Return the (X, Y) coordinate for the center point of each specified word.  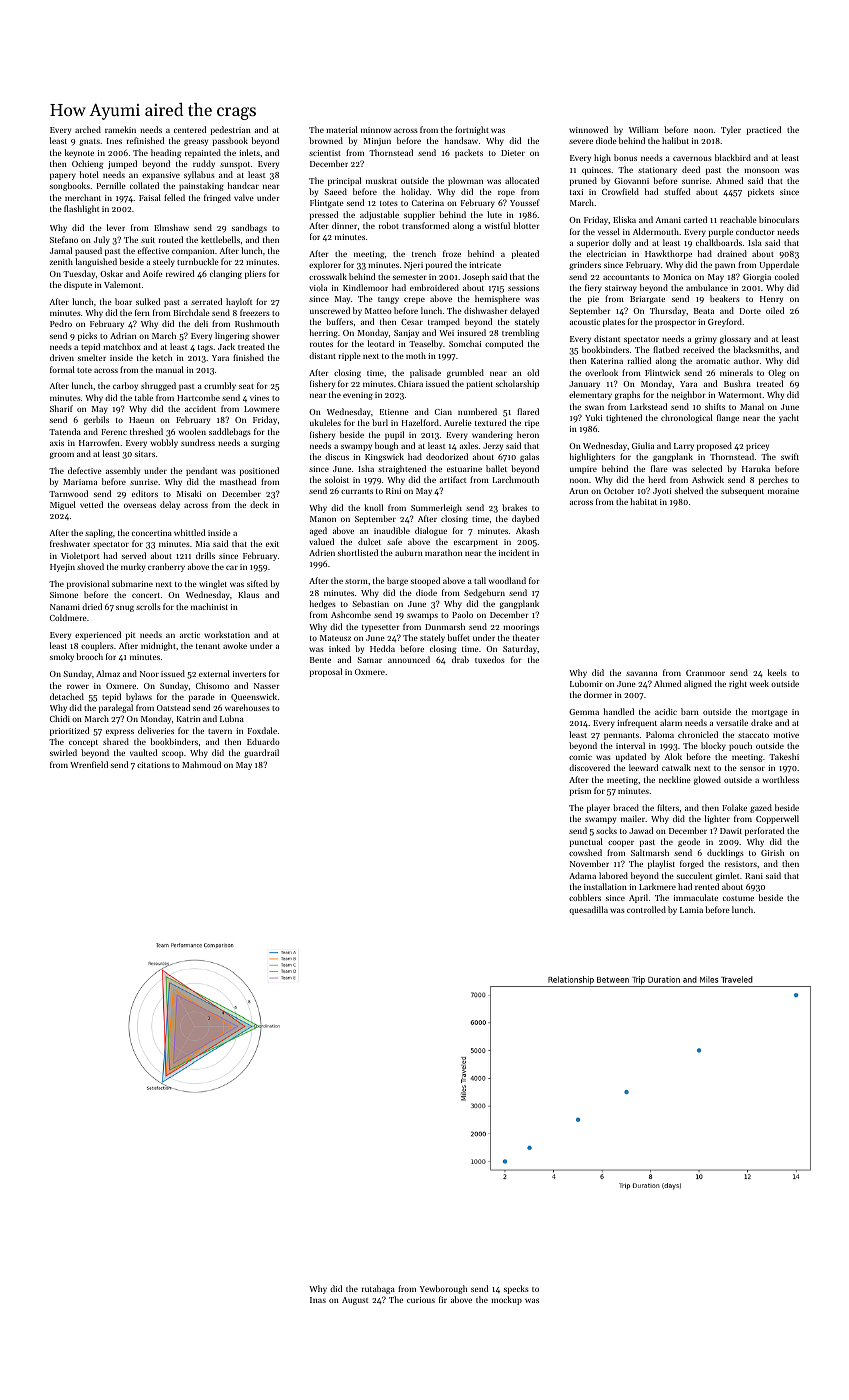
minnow (376, 130)
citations (153, 765)
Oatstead (173, 707)
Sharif (61, 408)
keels (777, 672)
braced (626, 807)
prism (580, 792)
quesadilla (588, 910)
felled (174, 197)
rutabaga (378, 1289)
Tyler (731, 130)
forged (692, 864)
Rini (393, 491)
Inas (318, 1300)
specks (516, 1289)
